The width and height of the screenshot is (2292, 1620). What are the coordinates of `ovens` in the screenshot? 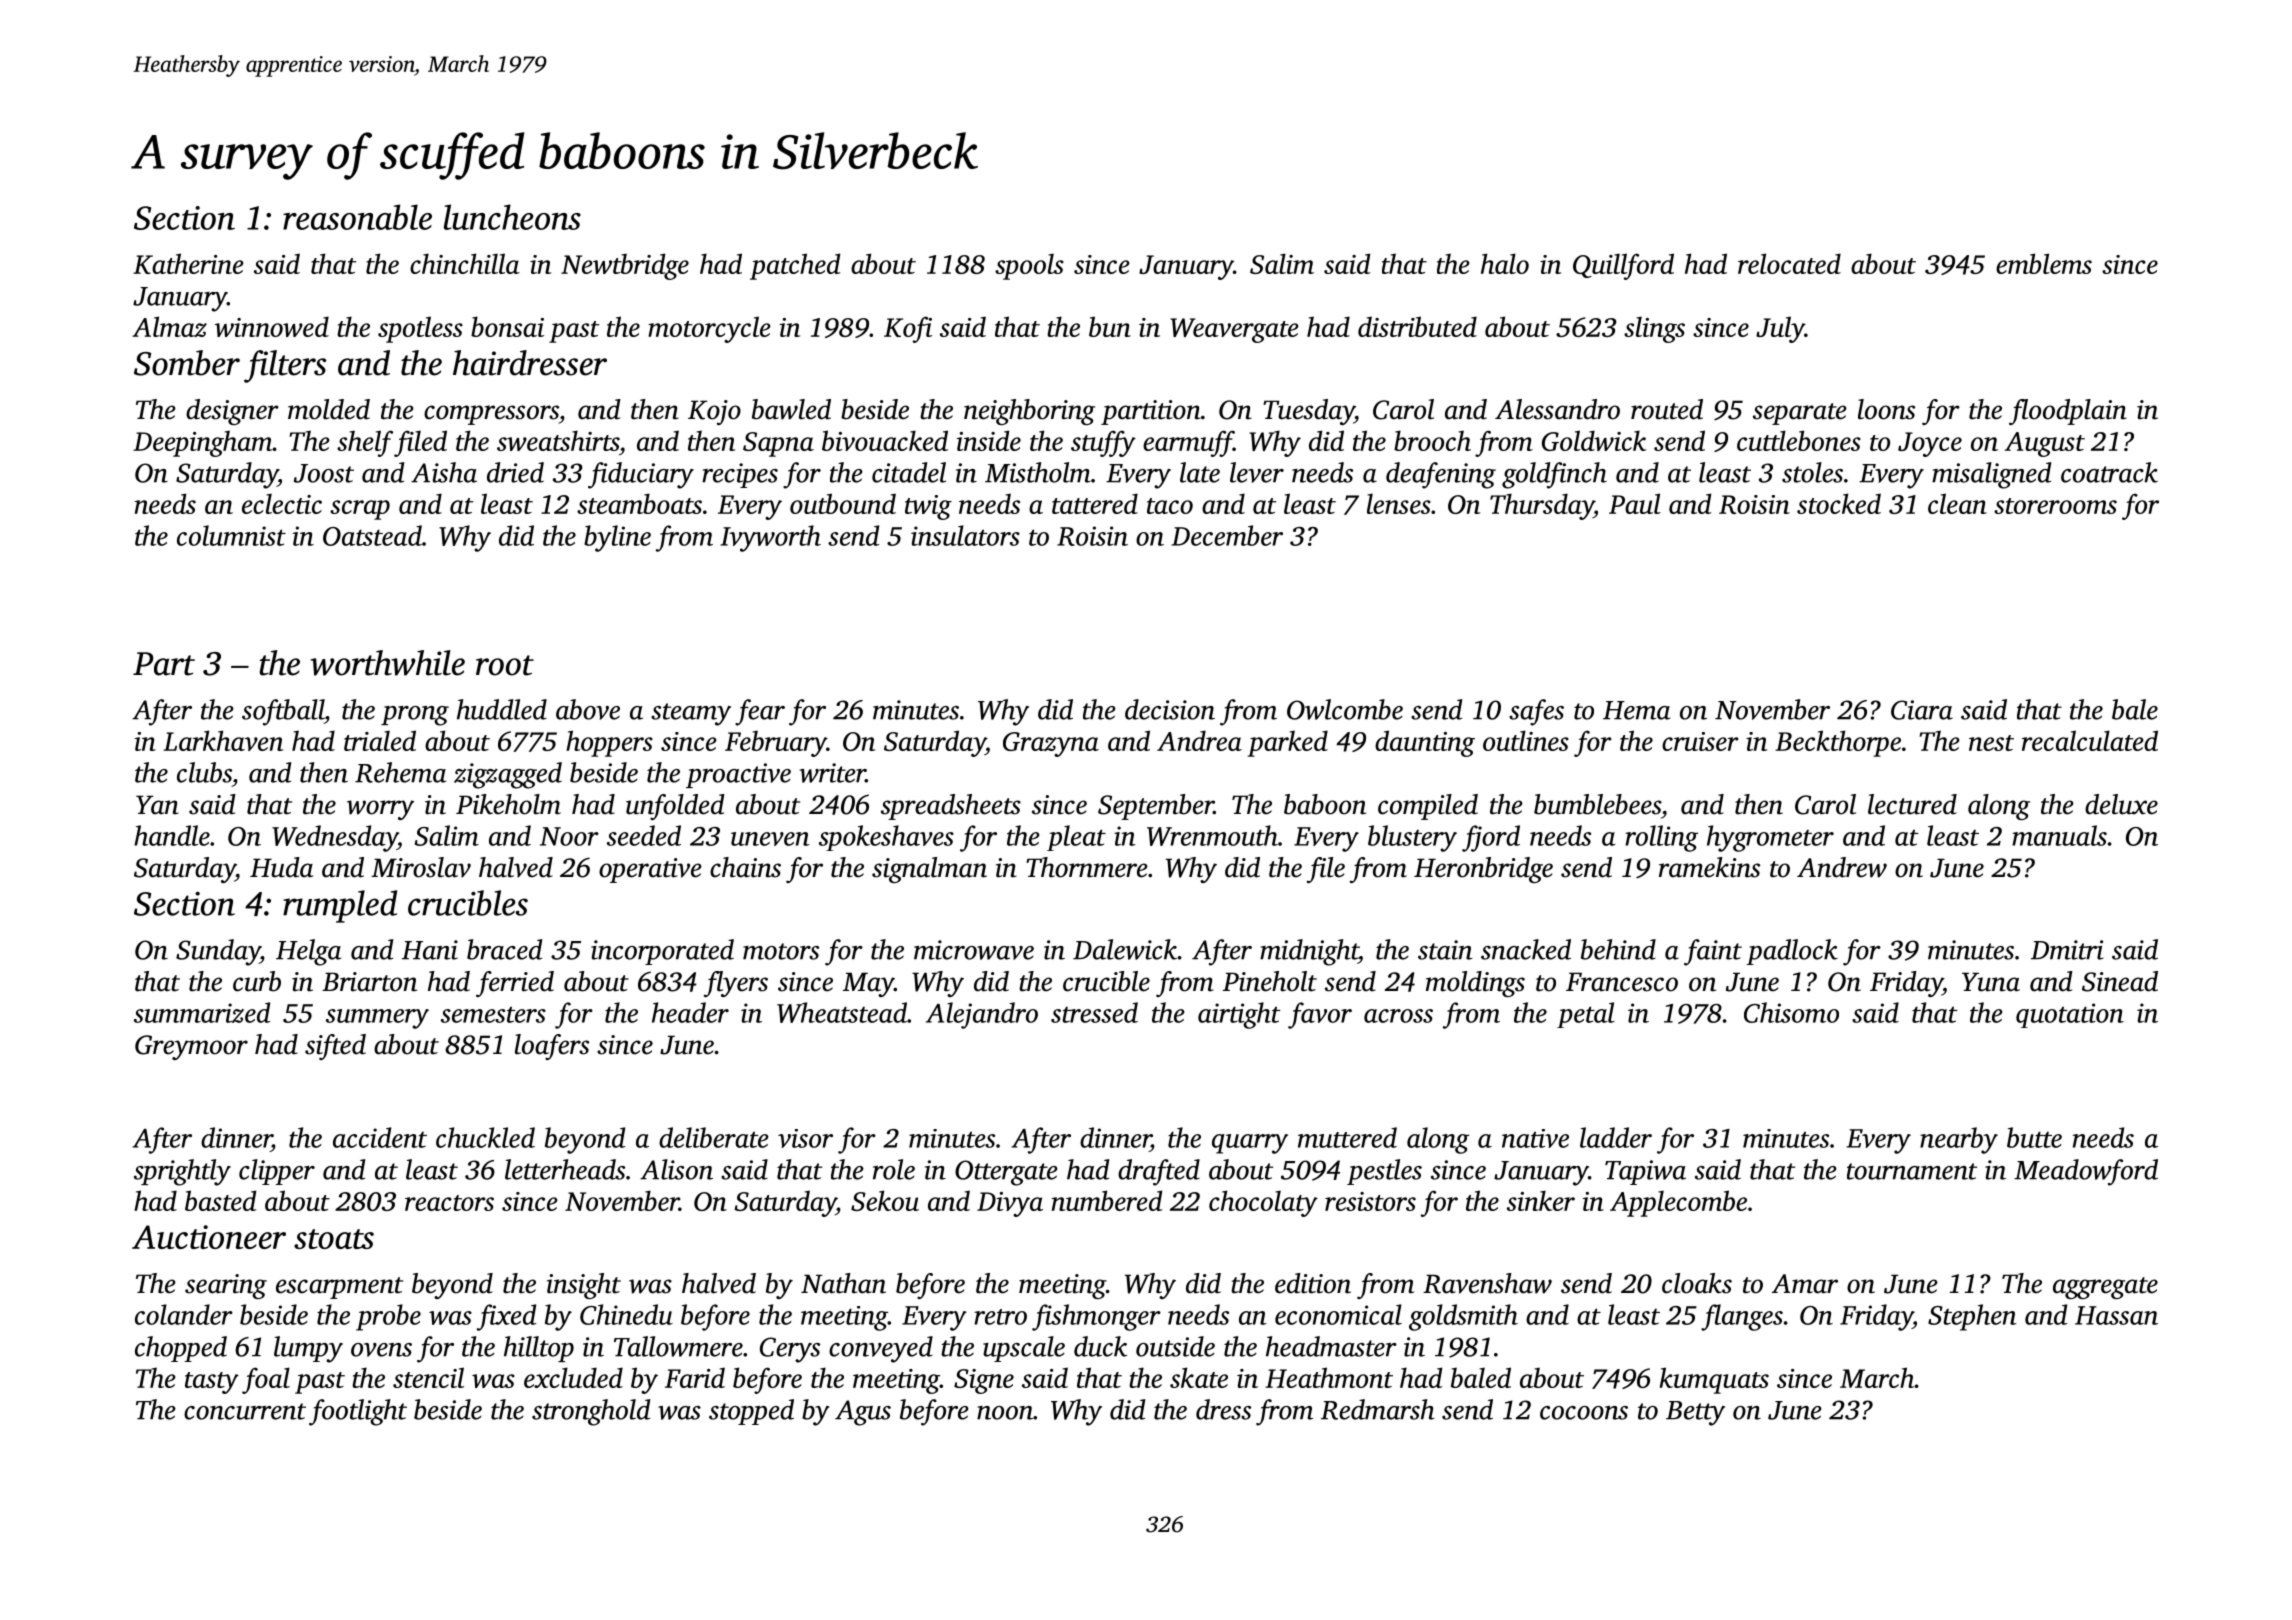 It's located at (381, 1350).
